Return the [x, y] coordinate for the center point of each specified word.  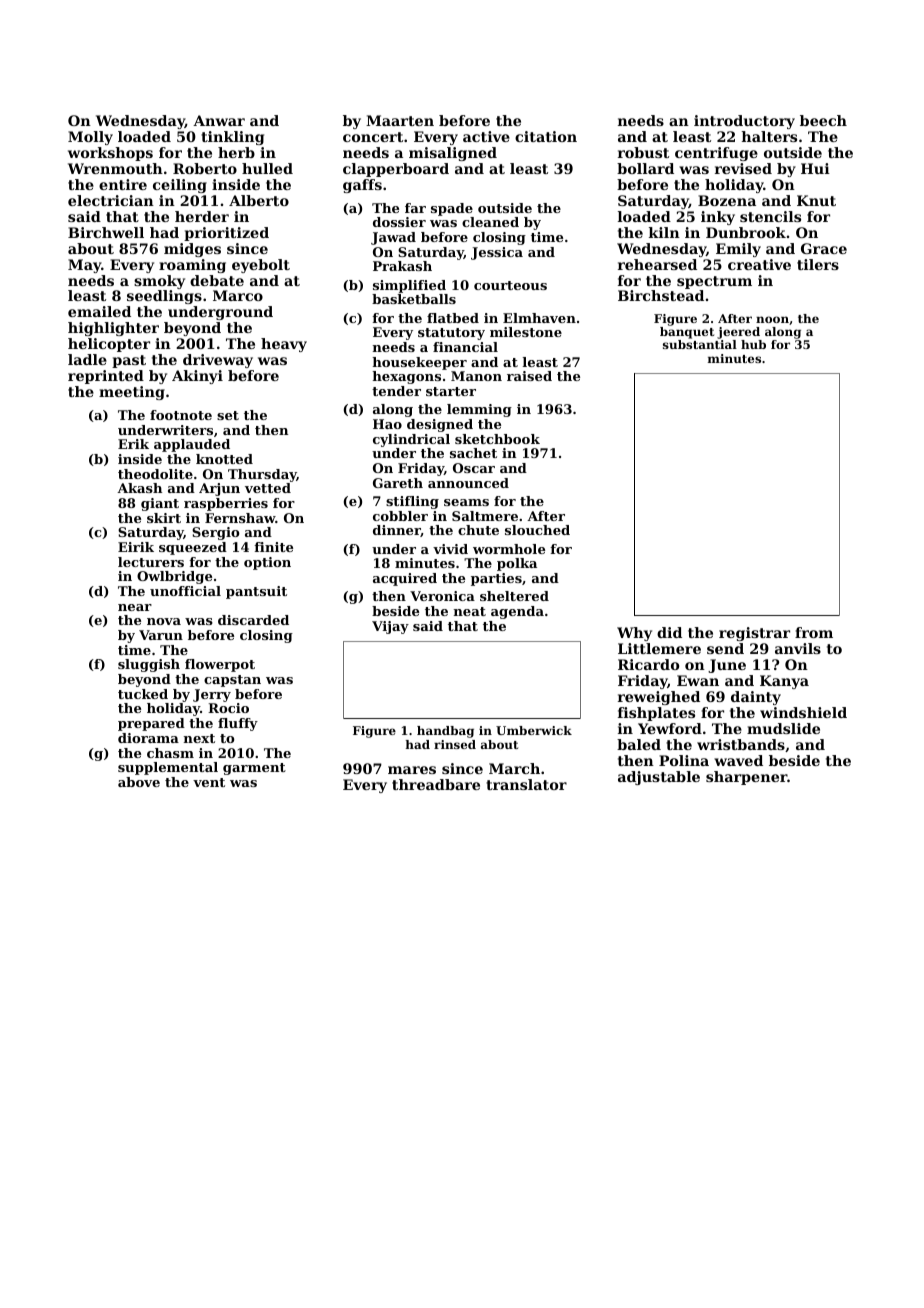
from [814, 632]
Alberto [259, 200]
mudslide [783, 728]
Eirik [136, 547]
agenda [517, 612]
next [199, 738]
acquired [405, 579]
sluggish [149, 665]
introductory [744, 122]
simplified [409, 286]
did [669, 632]
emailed [99, 311]
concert [373, 137]
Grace [824, 248]
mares [412, 770]
